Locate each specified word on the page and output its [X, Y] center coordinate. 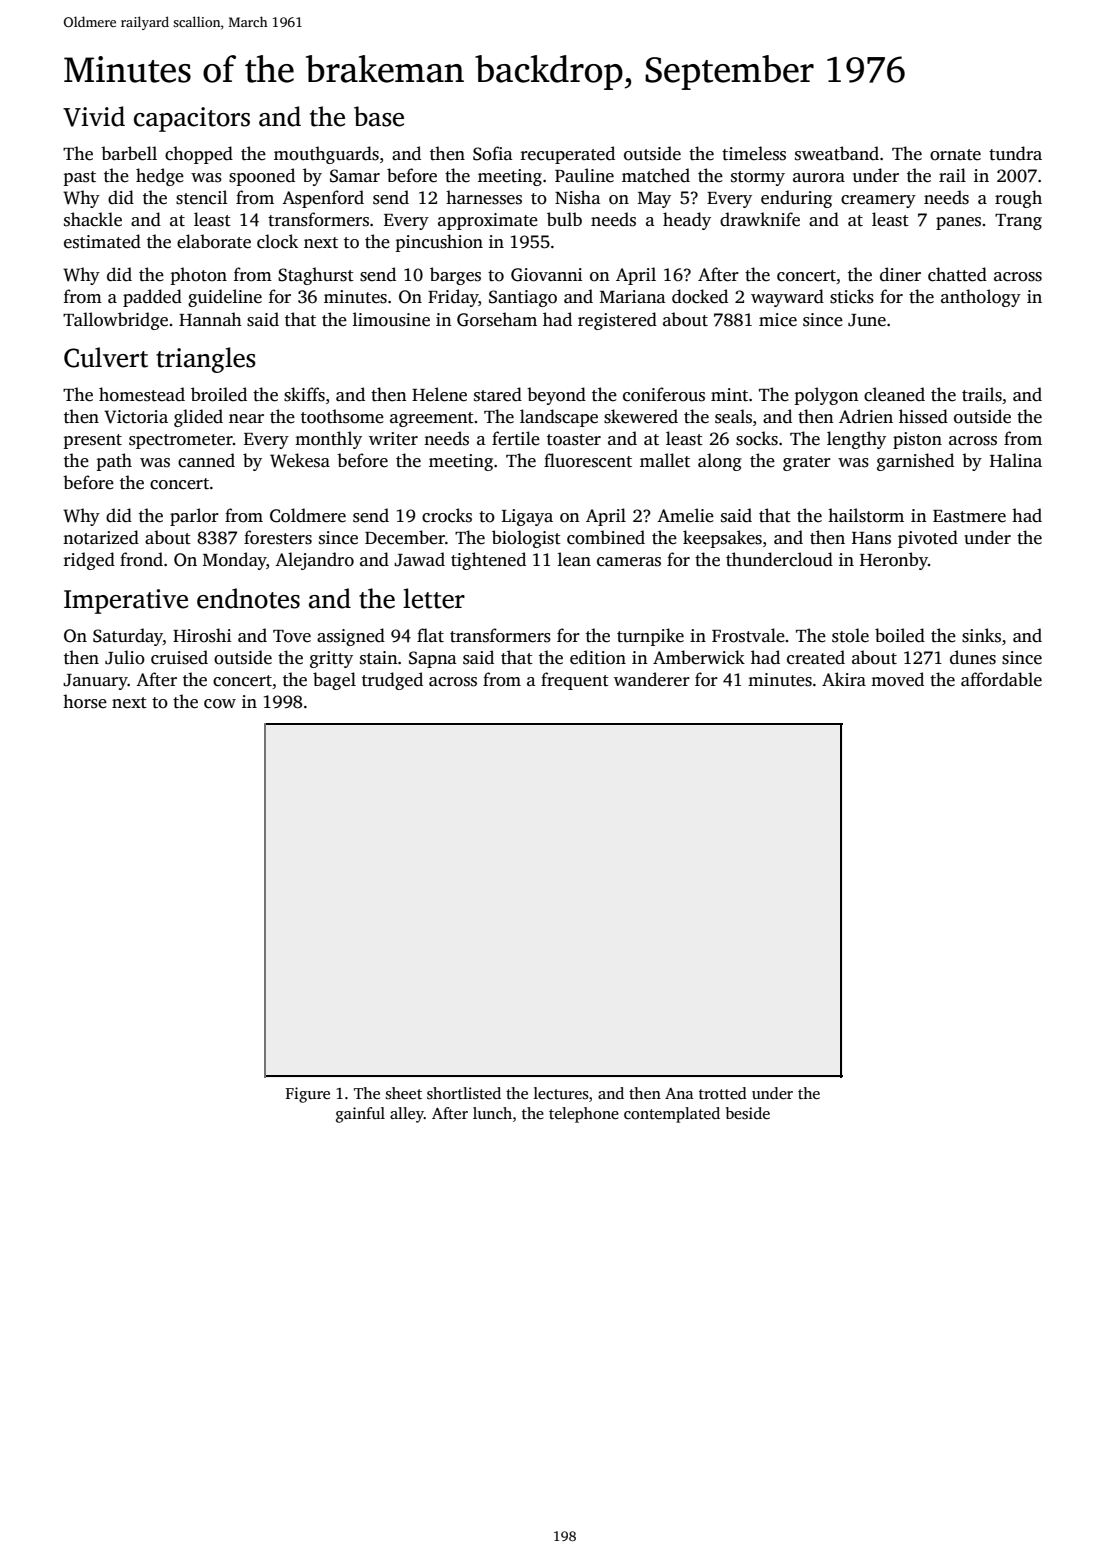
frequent [575, 681]
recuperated [568, 155]
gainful [360, 1115]
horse [85, 701]
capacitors [192, 119]
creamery [878, 201]
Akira [844, 679]
